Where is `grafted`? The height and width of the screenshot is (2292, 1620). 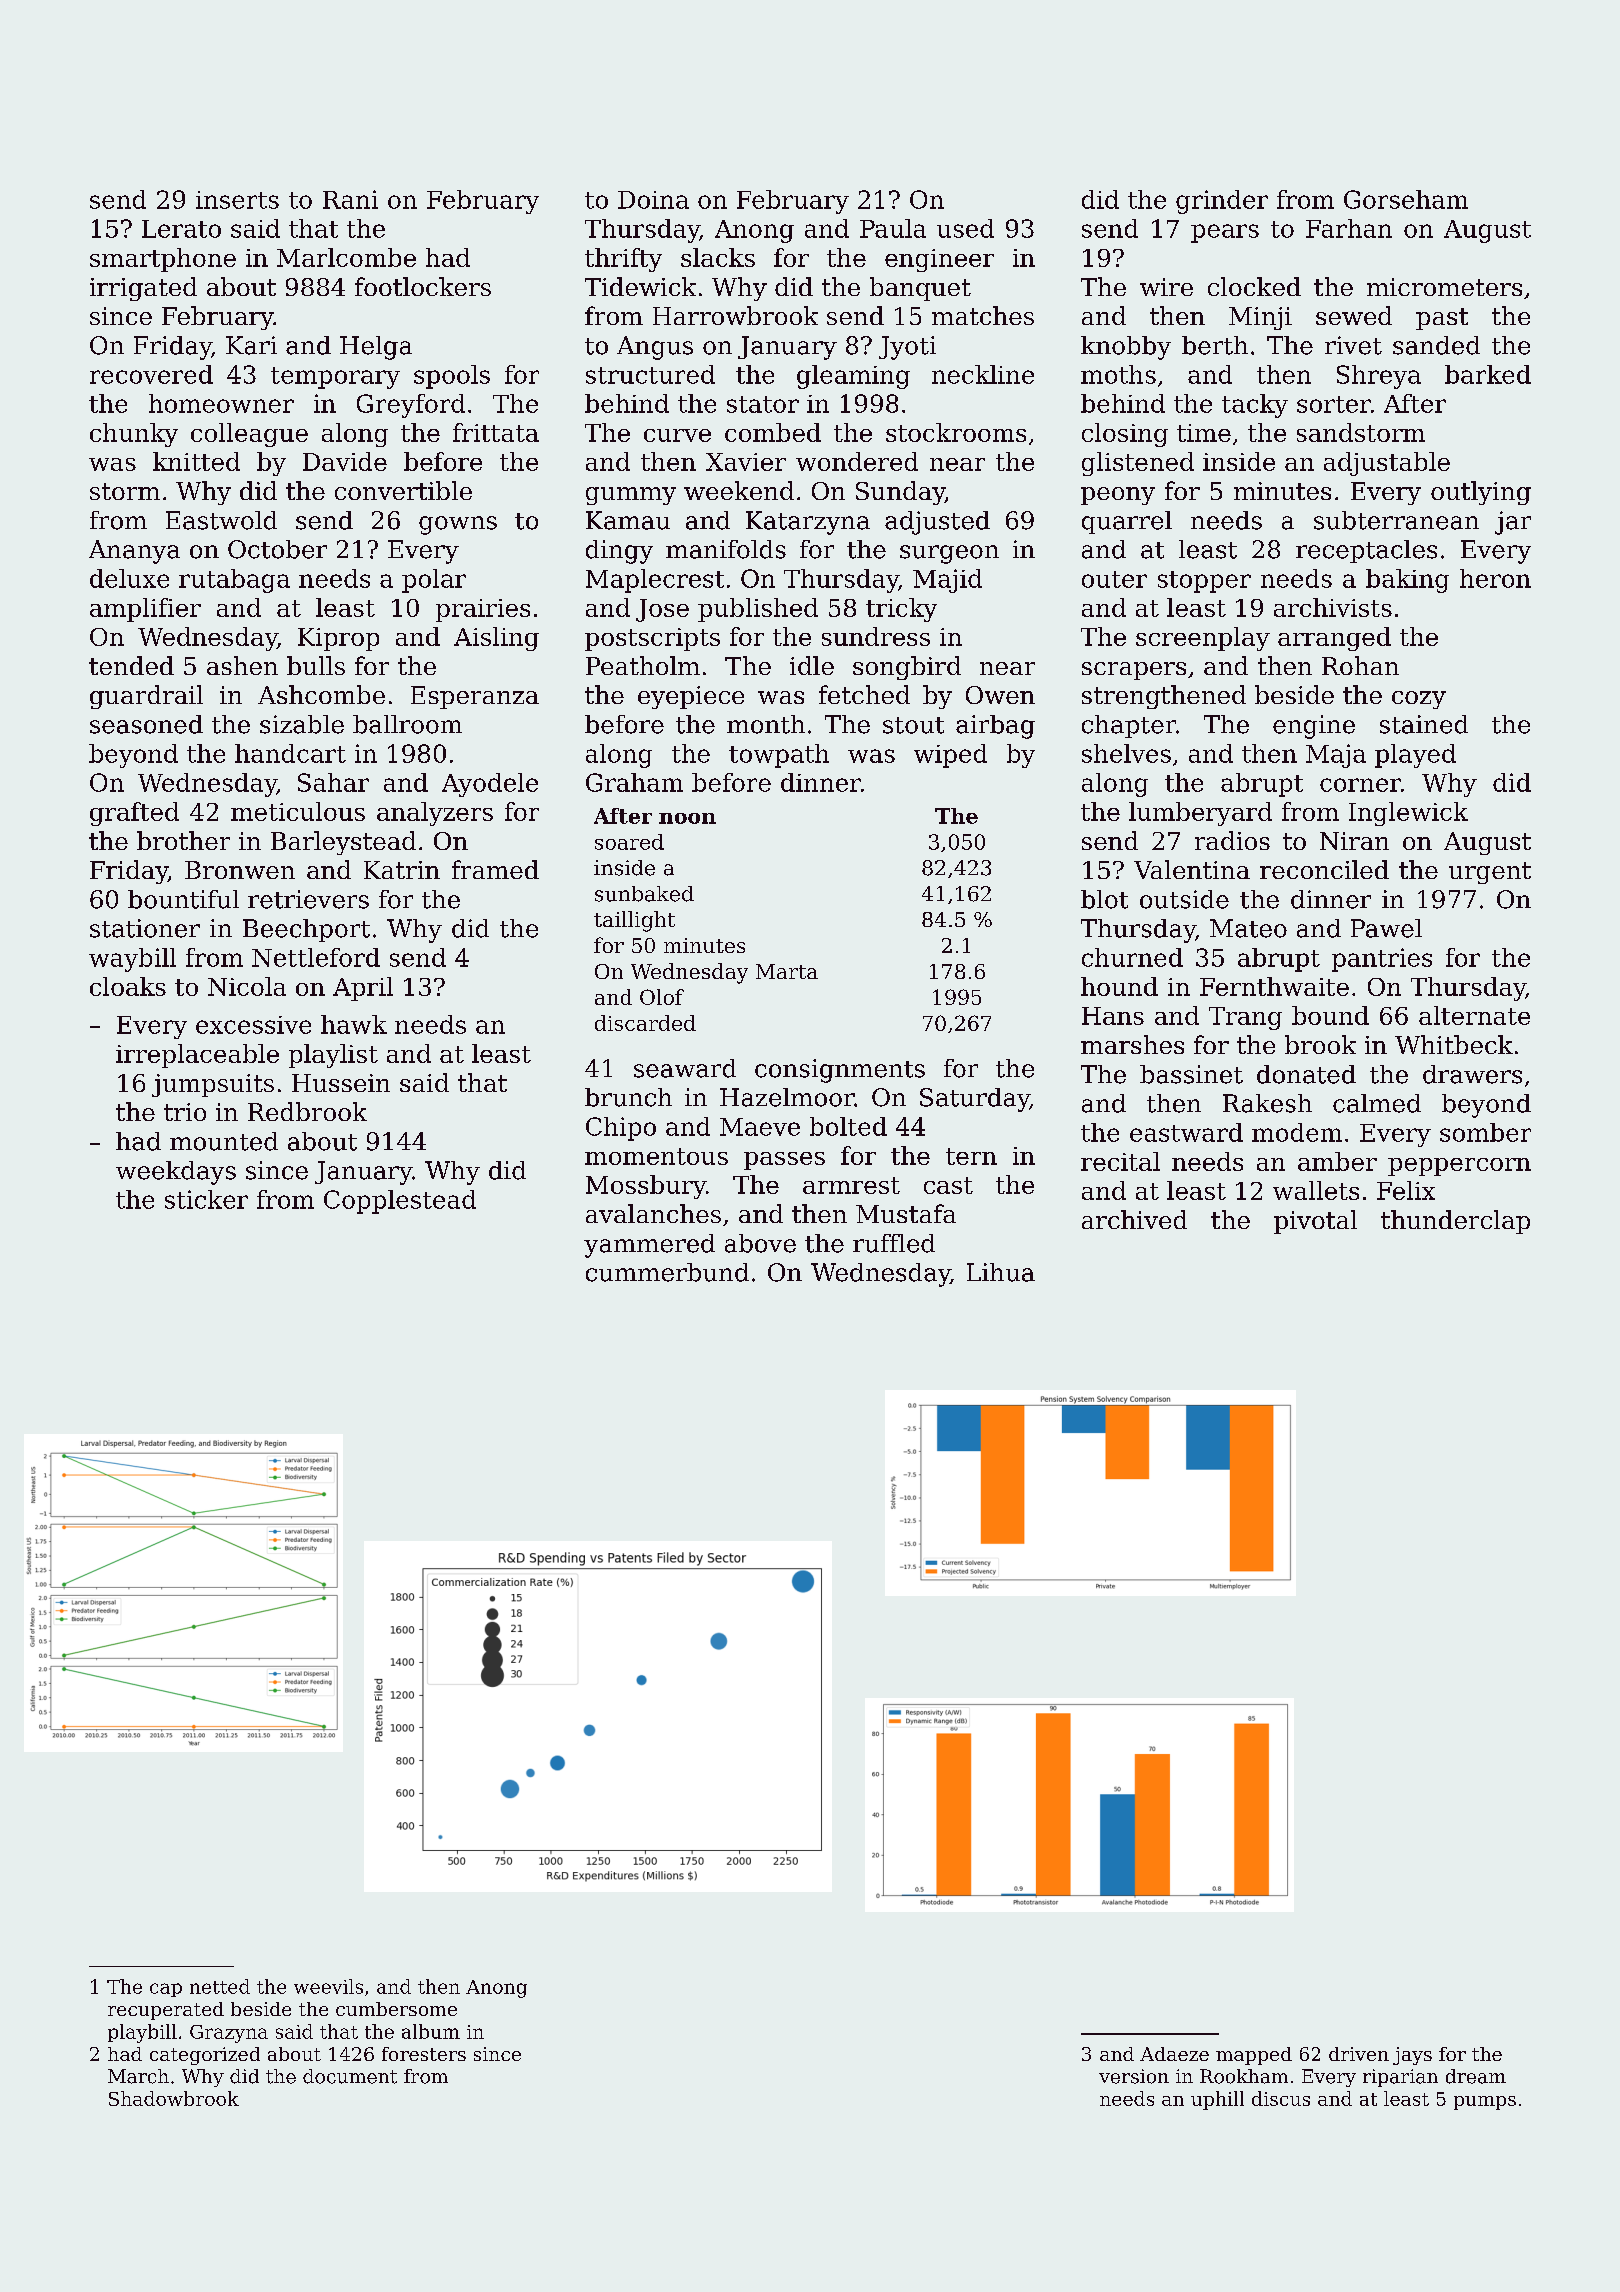 grafted is located at coordinates (134, 814).
